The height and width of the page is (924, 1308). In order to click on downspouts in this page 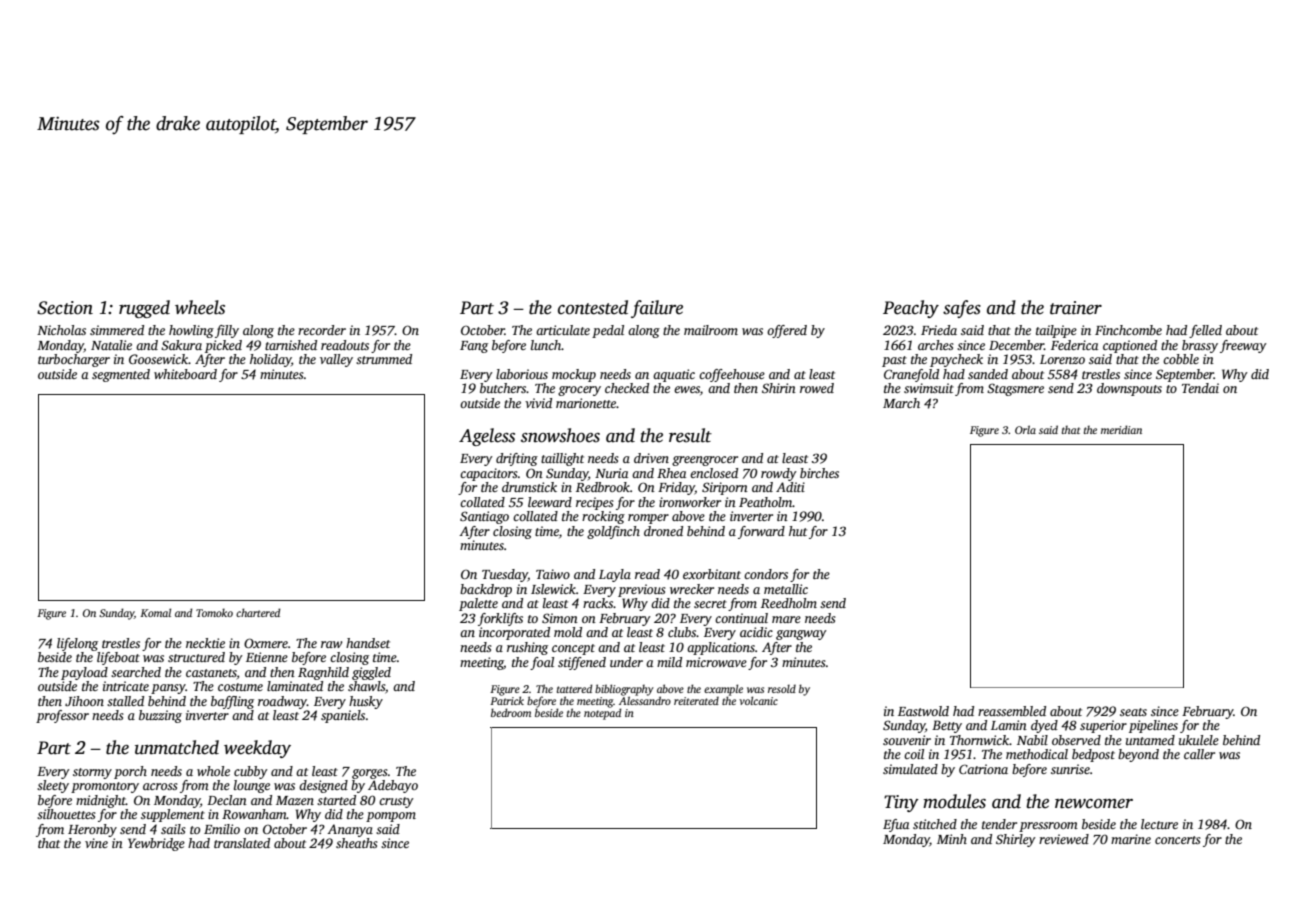, I will do `click(1129, 389)`.
